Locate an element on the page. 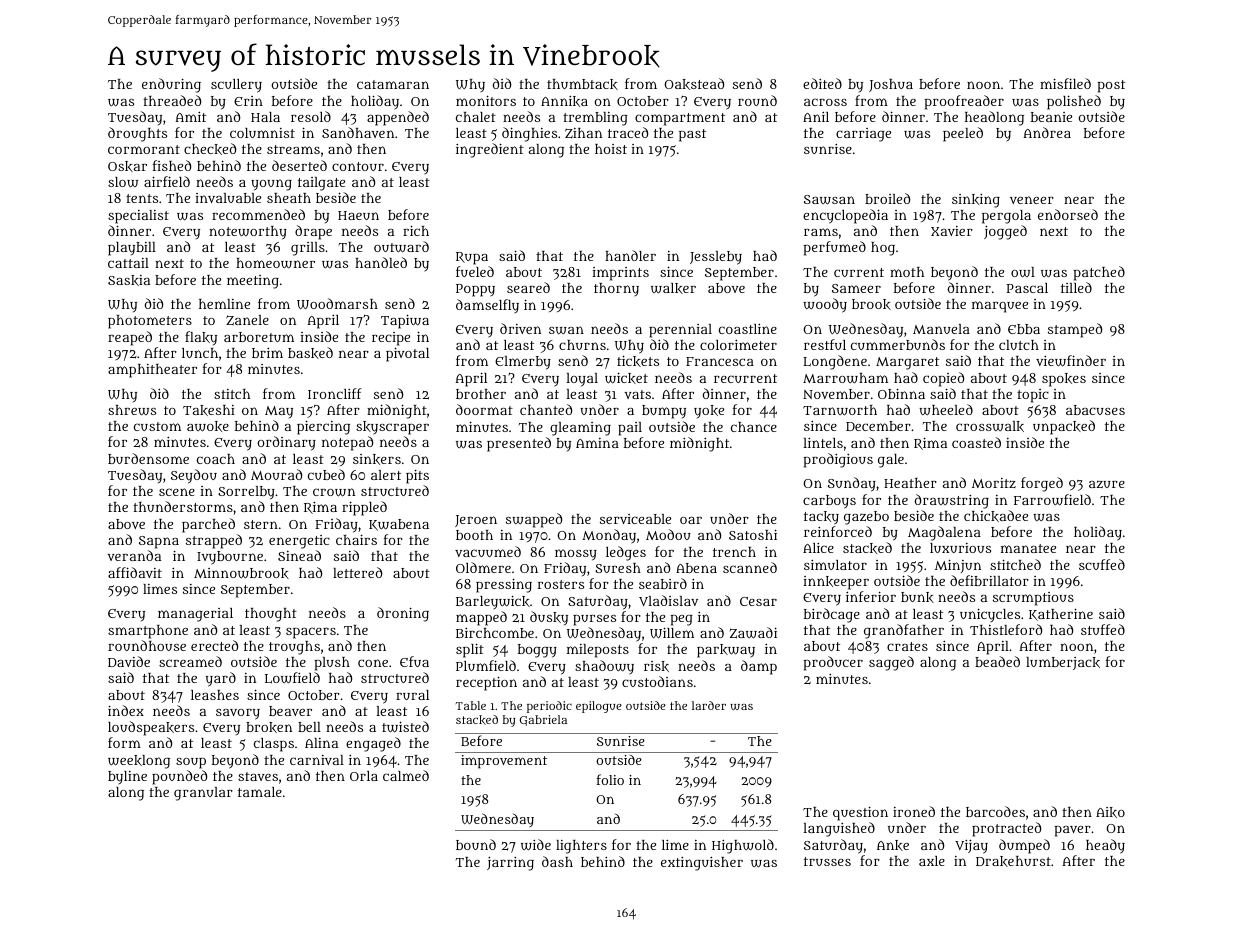  defibrillator is located at coordinates (989, 580).
